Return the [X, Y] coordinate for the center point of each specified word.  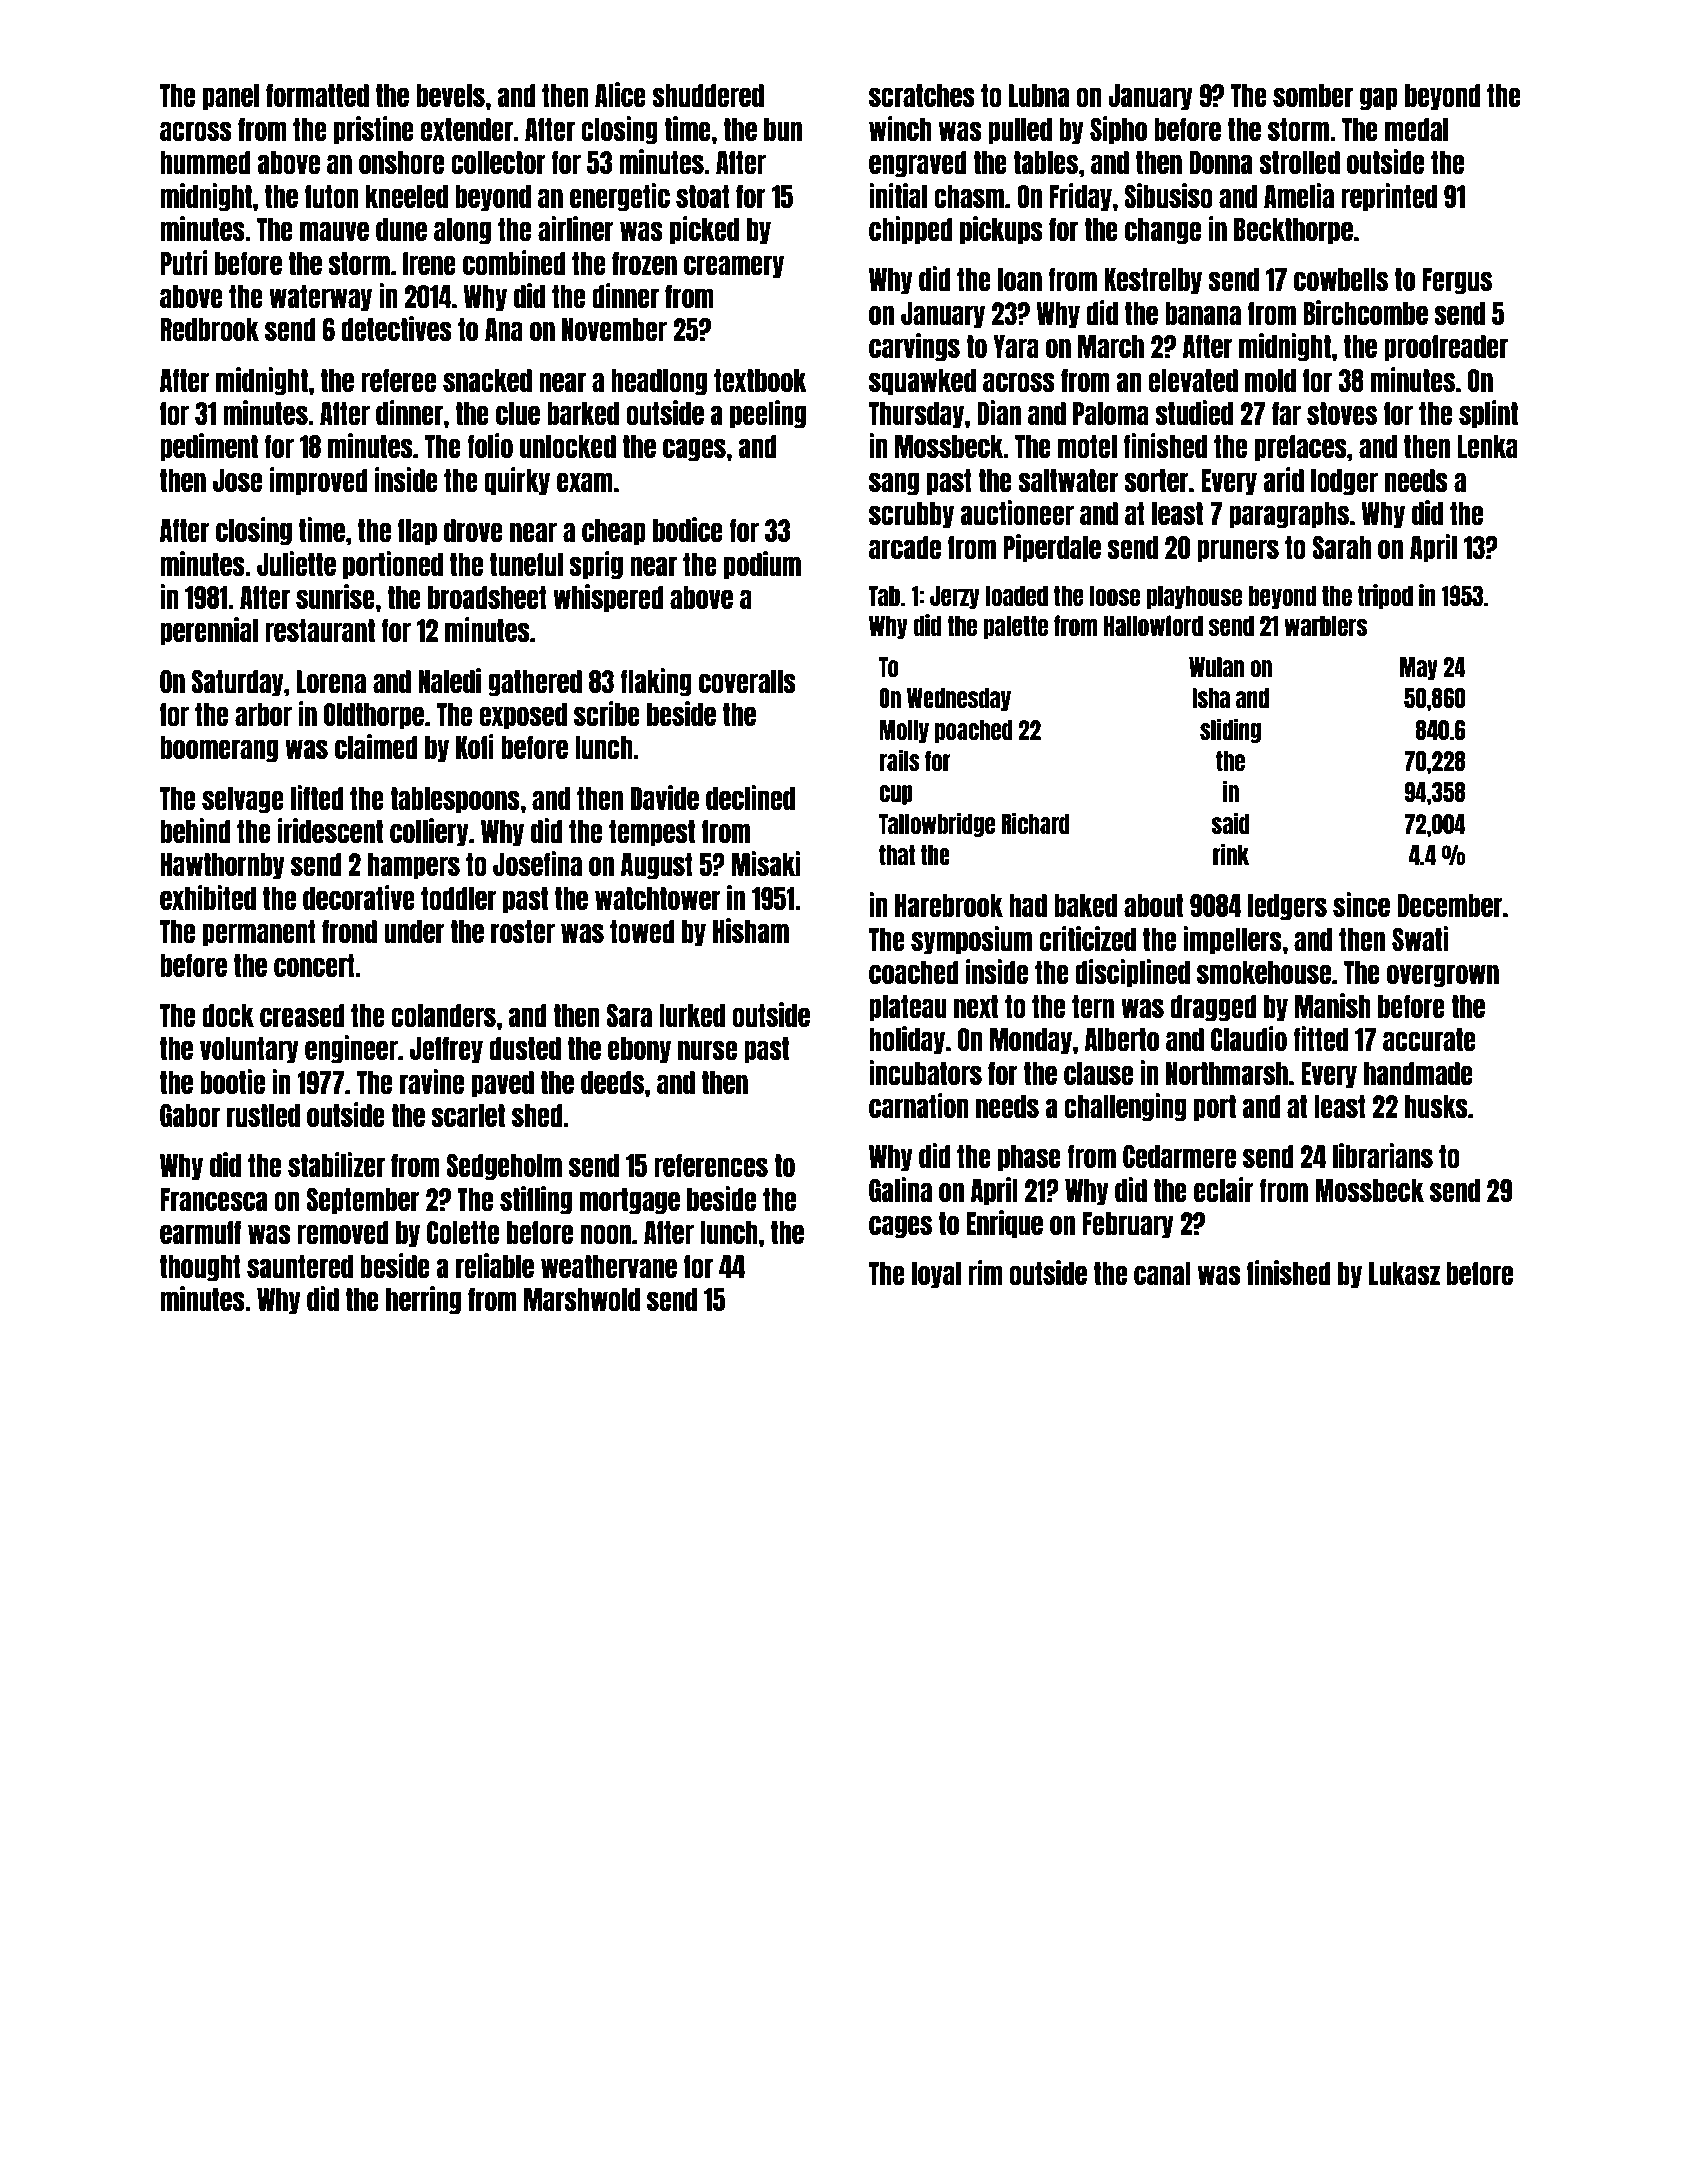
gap [1379, 99]
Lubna [1039, 95]
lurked [692, 1015]
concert [314, 965]
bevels [450, 95]
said [1230, 823]
